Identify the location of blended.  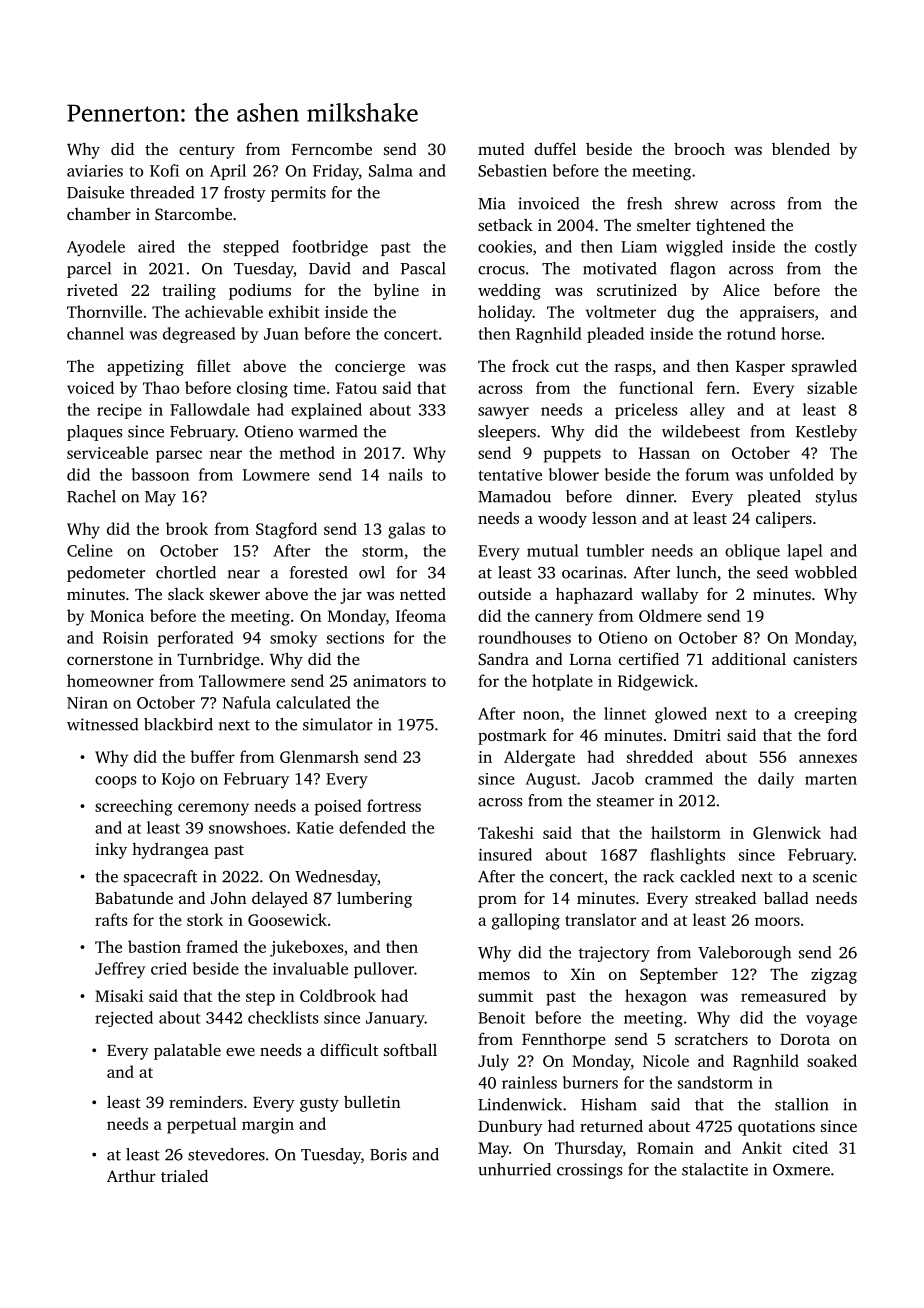
(801, 148).
